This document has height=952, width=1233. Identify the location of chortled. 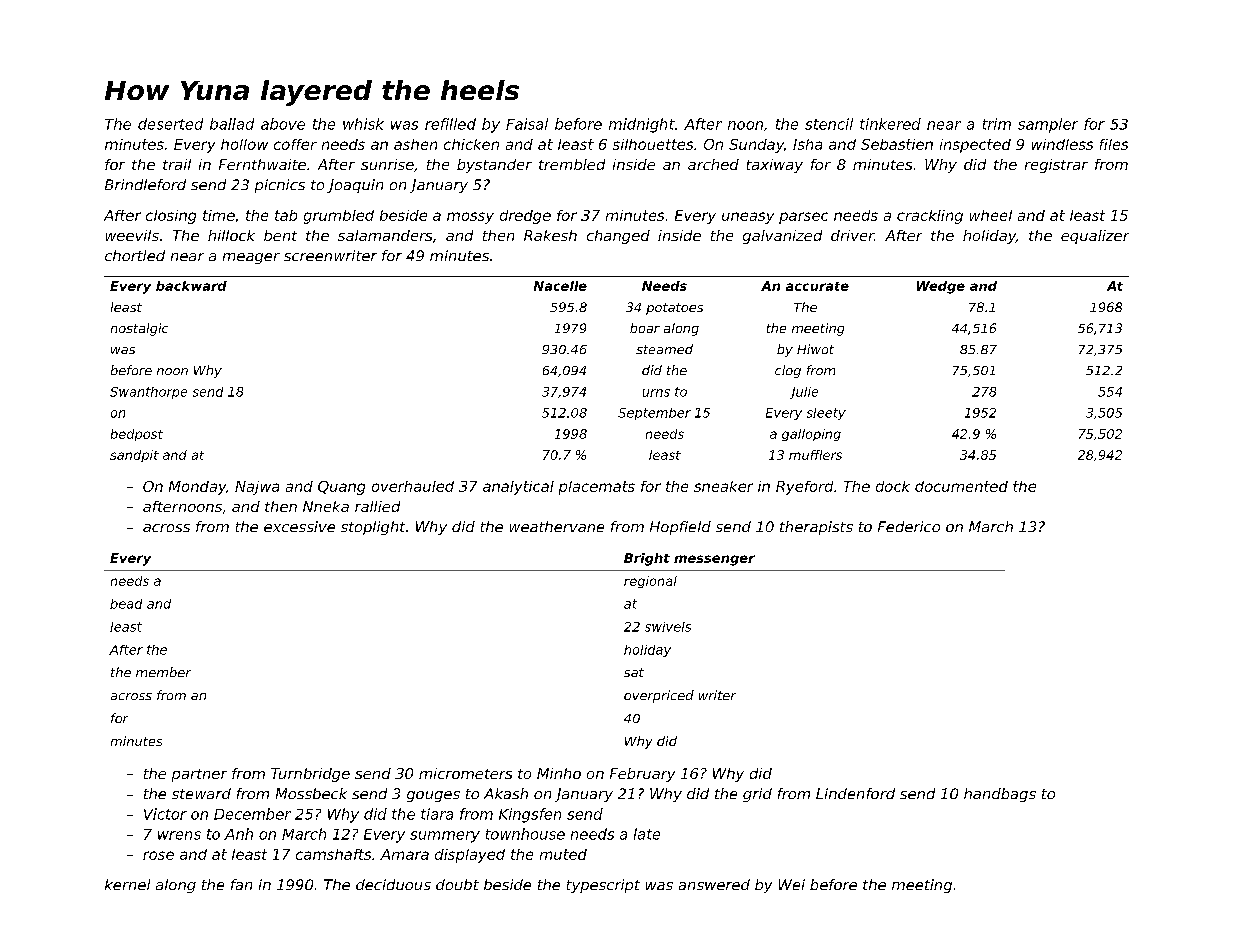
(135, 255).
